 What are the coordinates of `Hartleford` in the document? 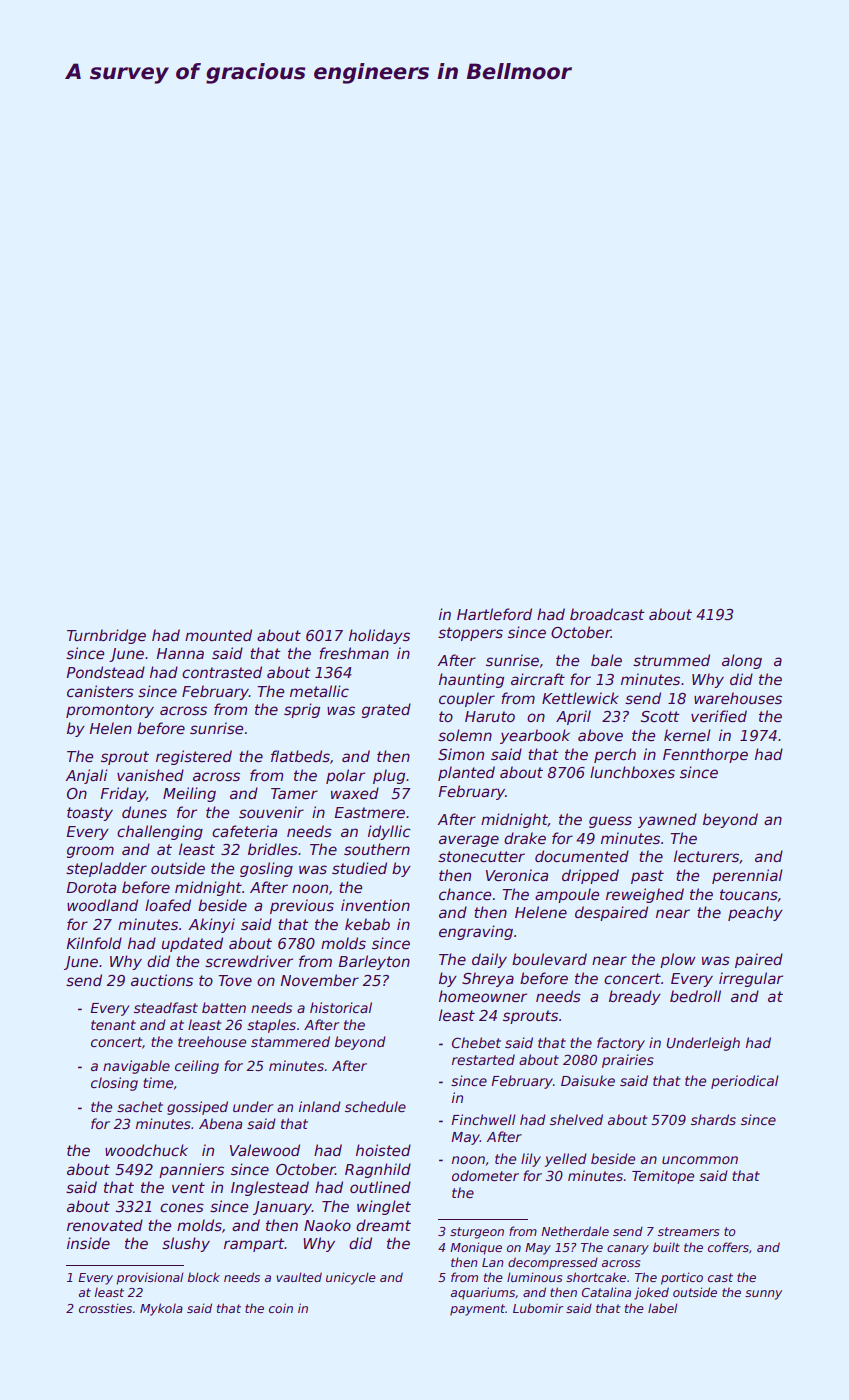 It's located at (494, 614).
